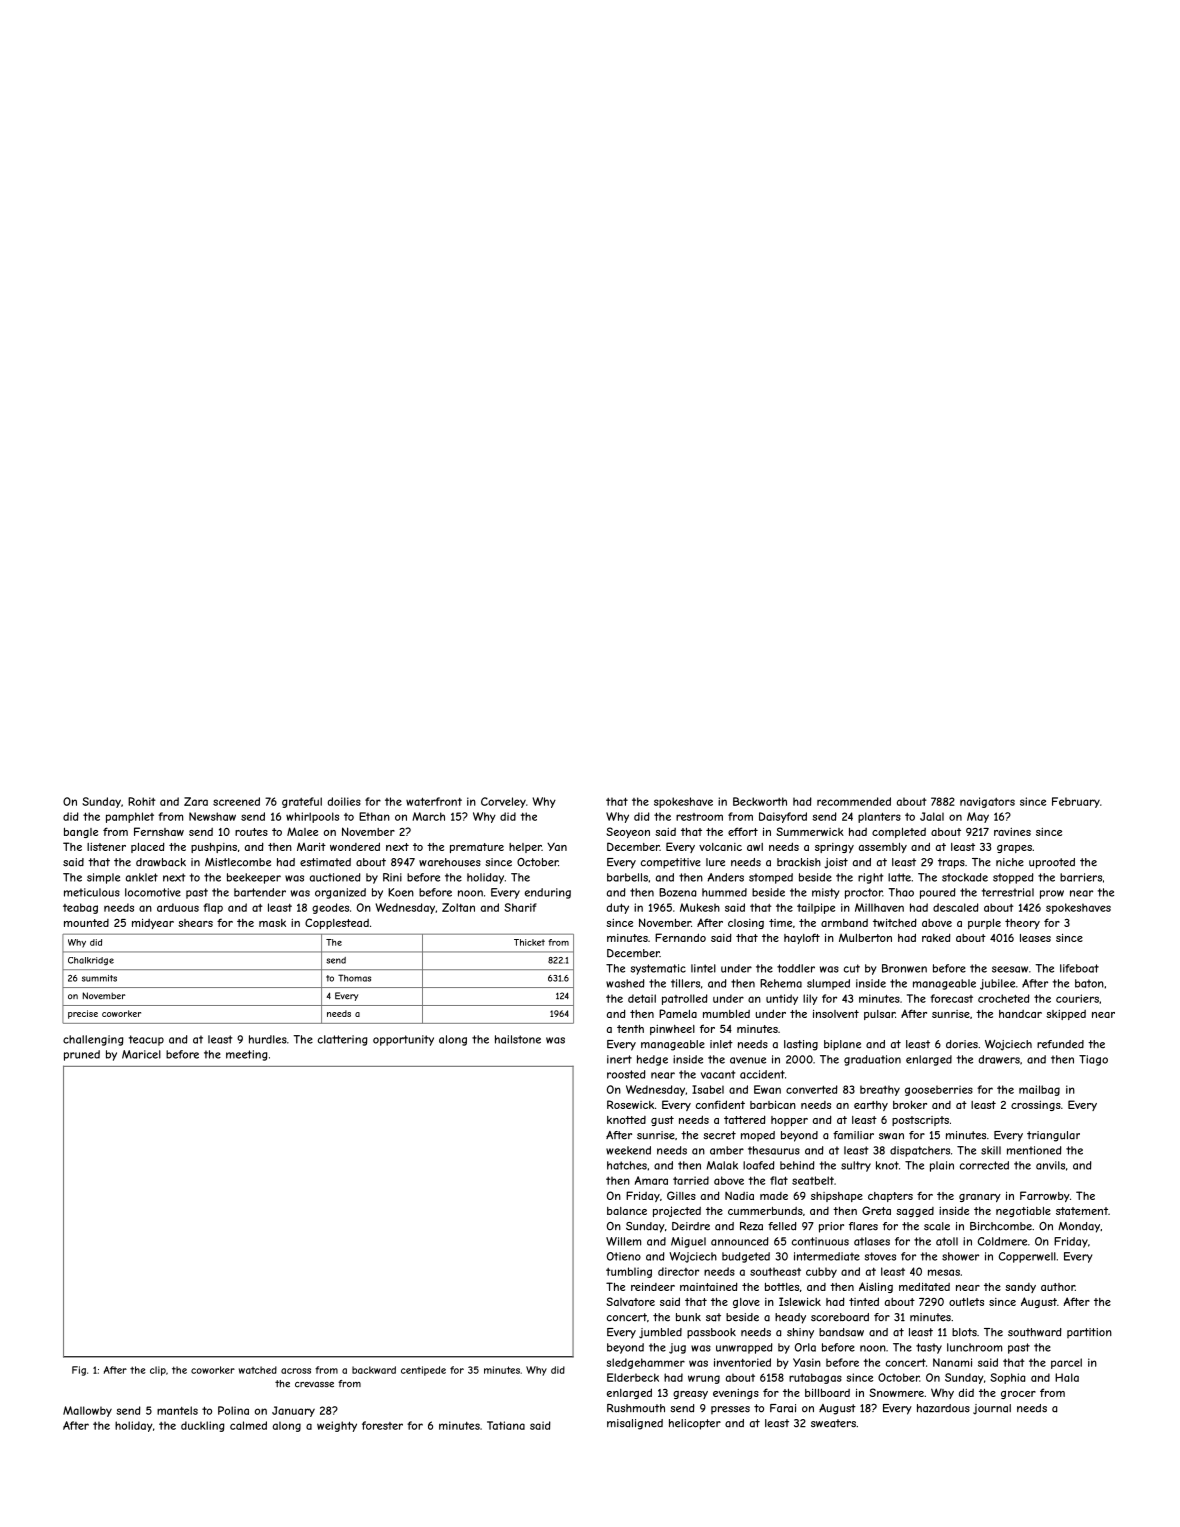 The height and width of the screenshot is (1527, 1180). What do you see at coordinates (627, 1211) in the screenshot?
I see `balance` at bounding box center [627, 1211].
